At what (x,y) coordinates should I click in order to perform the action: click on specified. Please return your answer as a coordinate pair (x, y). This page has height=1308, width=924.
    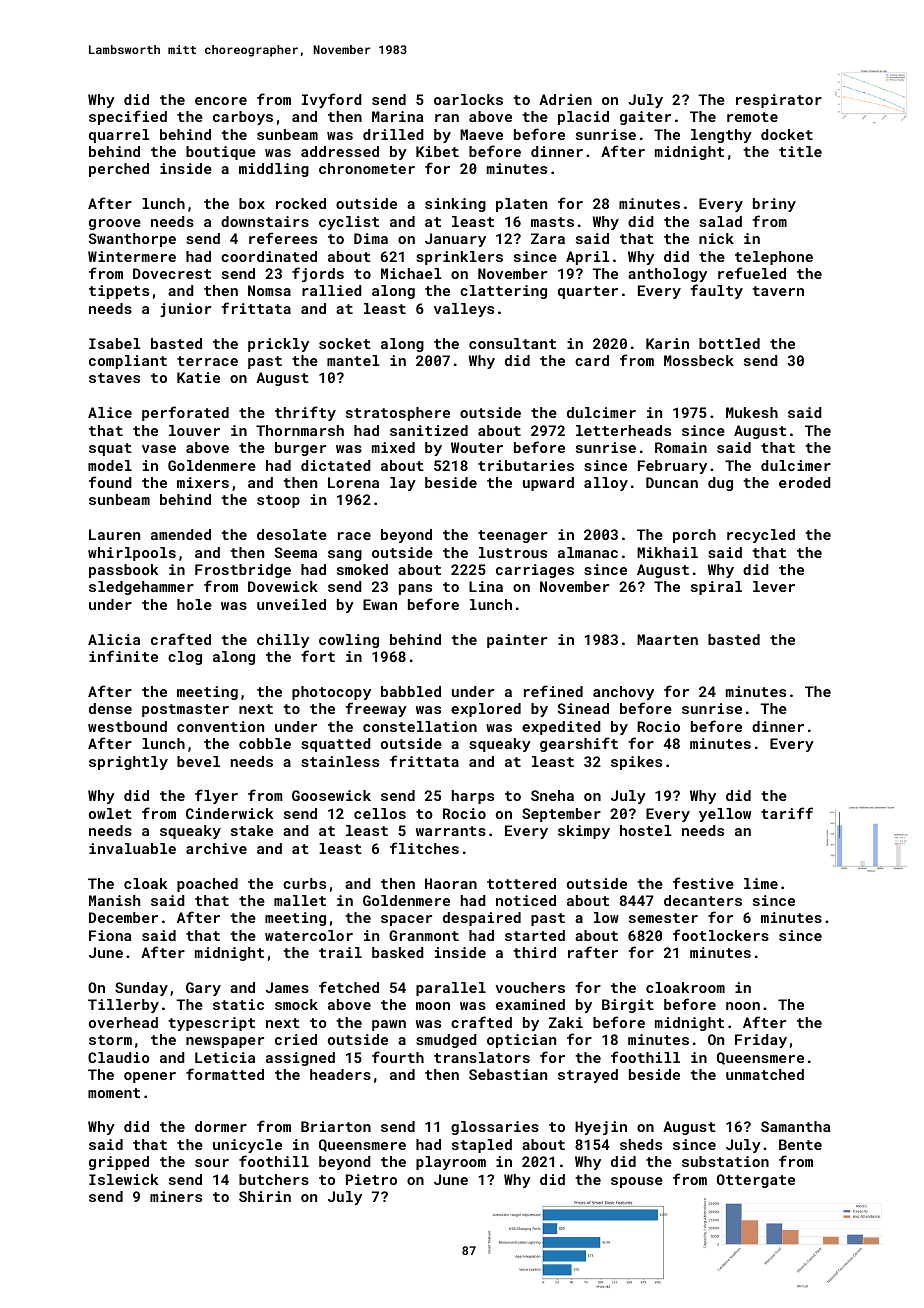
    Looking at the image, I should click on (128, 117).
